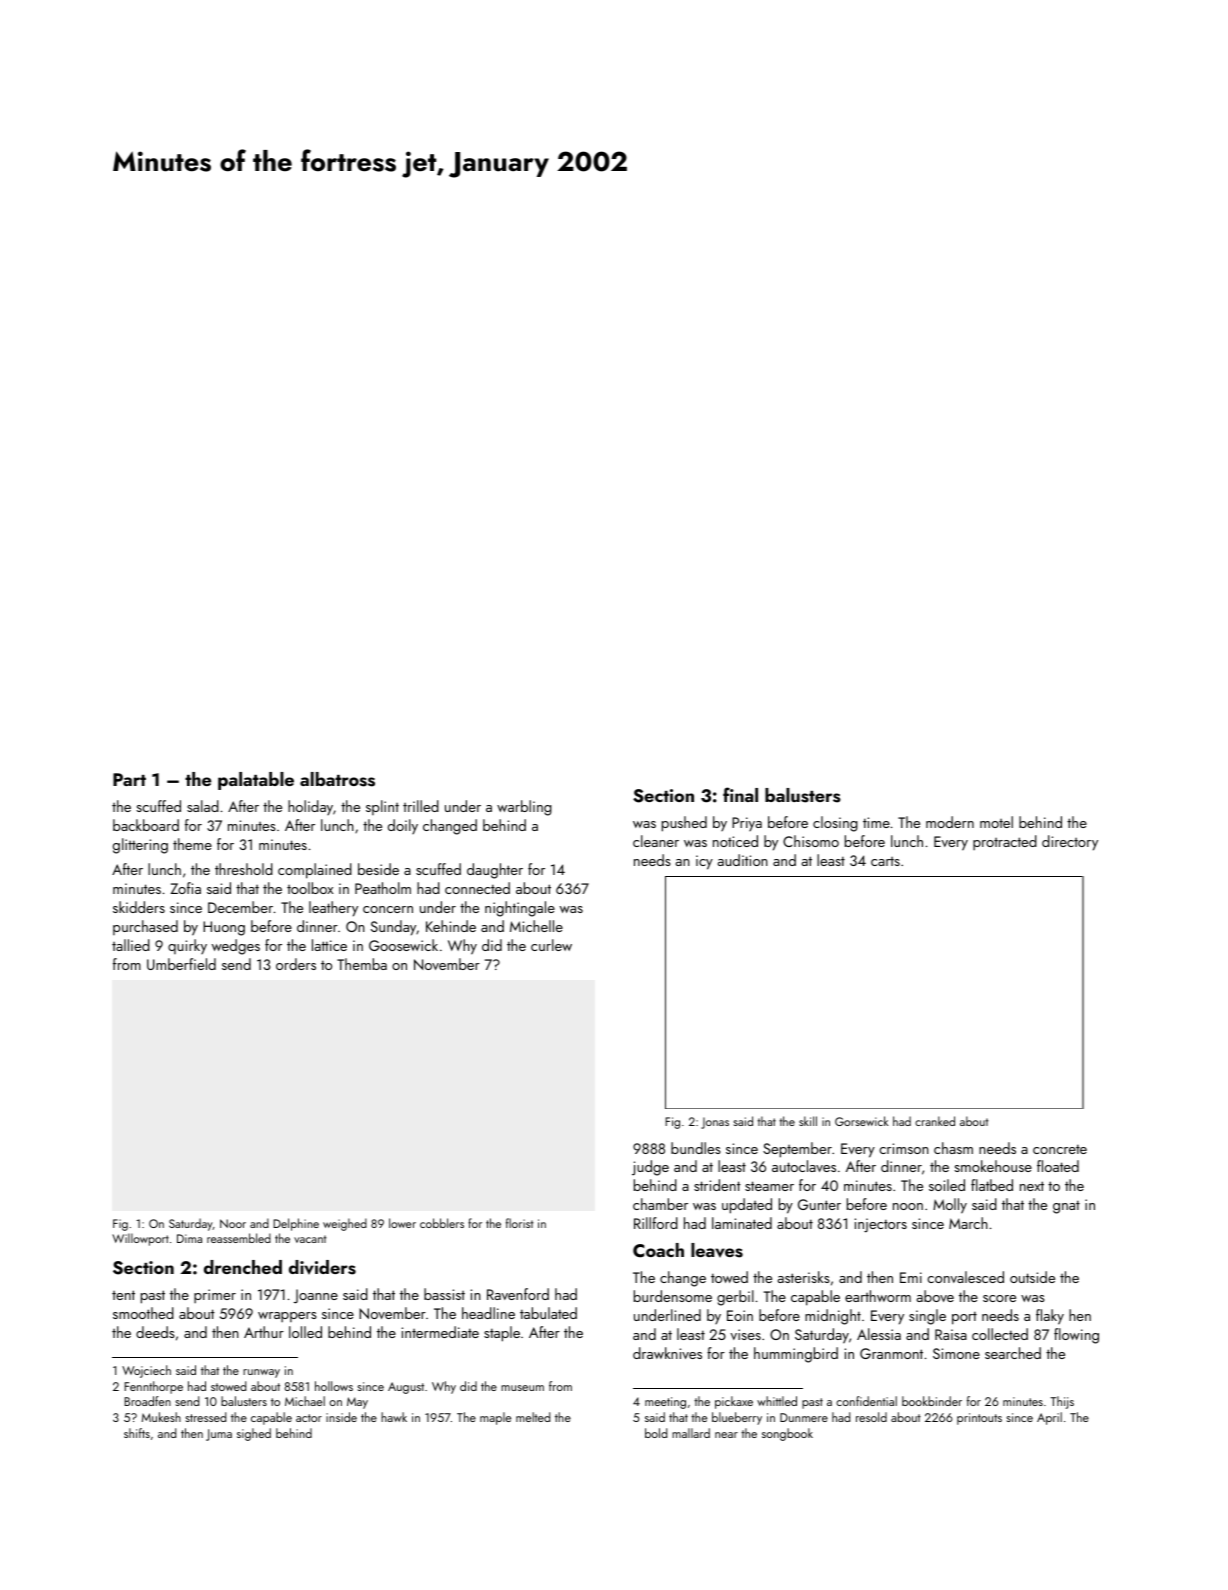 The height and width of the page is (1590, 1228). Describe the element at coordinates (861, 1121) in the page. I see `Gorsewick` at that location.
